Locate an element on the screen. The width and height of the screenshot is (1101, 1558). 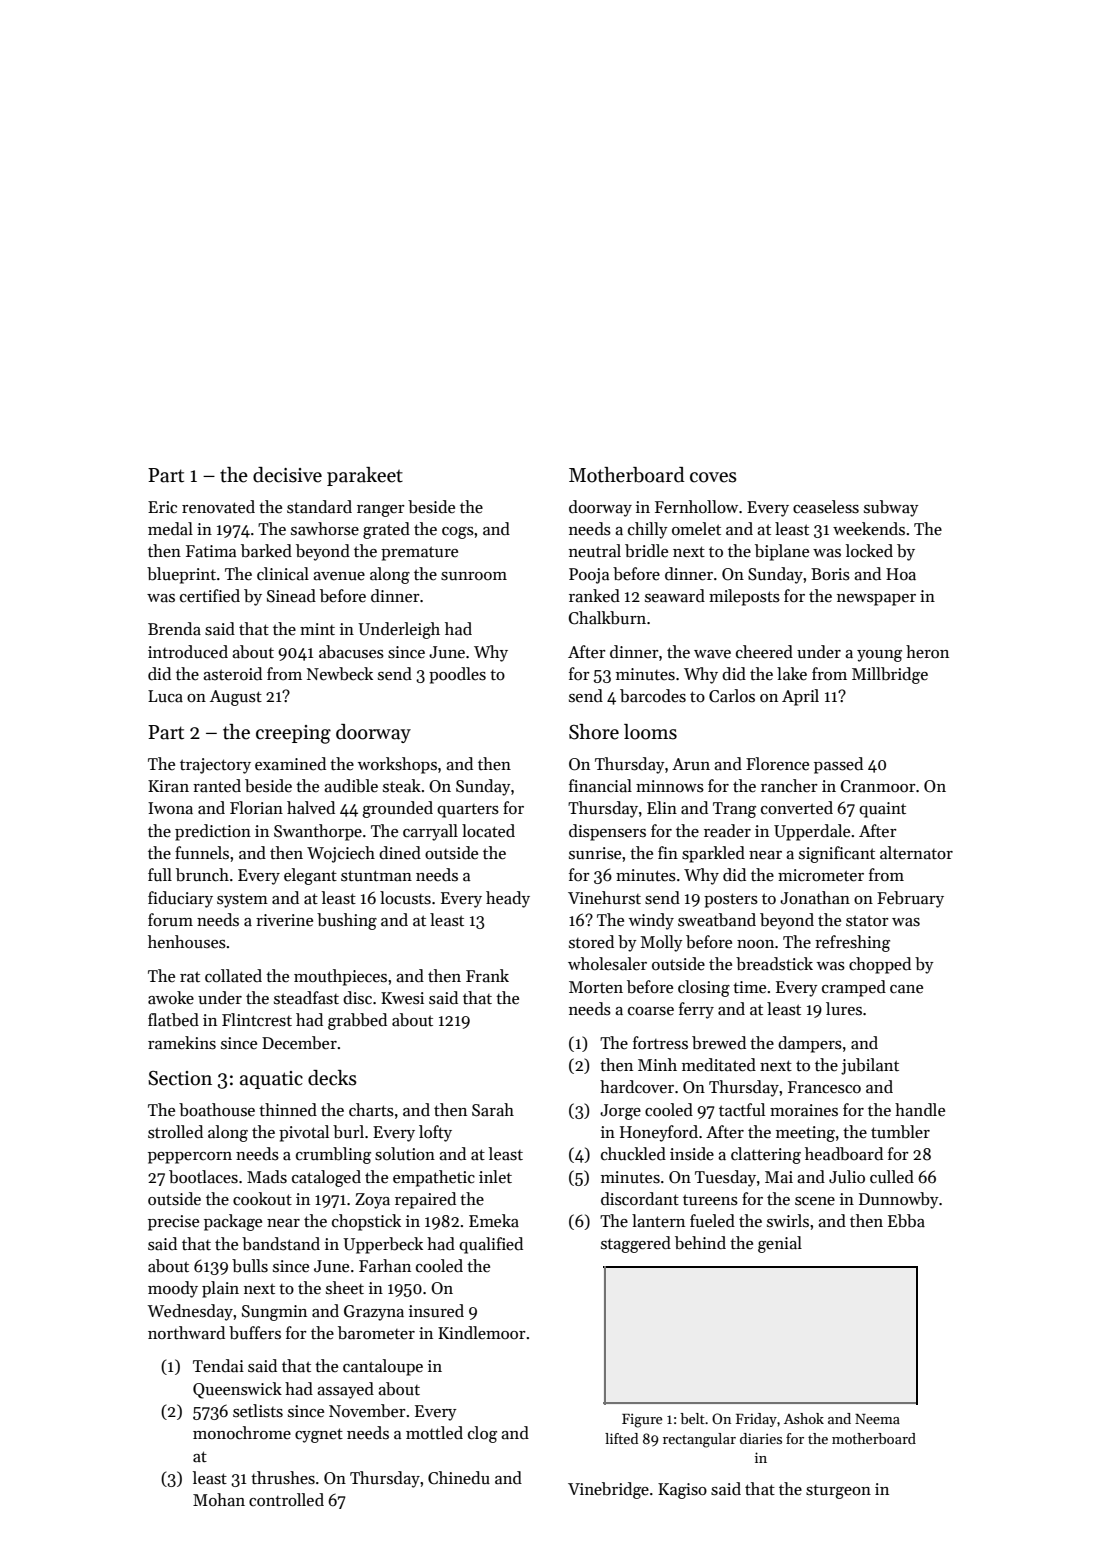
Vinehurst is located at coordinates (604, 898).
